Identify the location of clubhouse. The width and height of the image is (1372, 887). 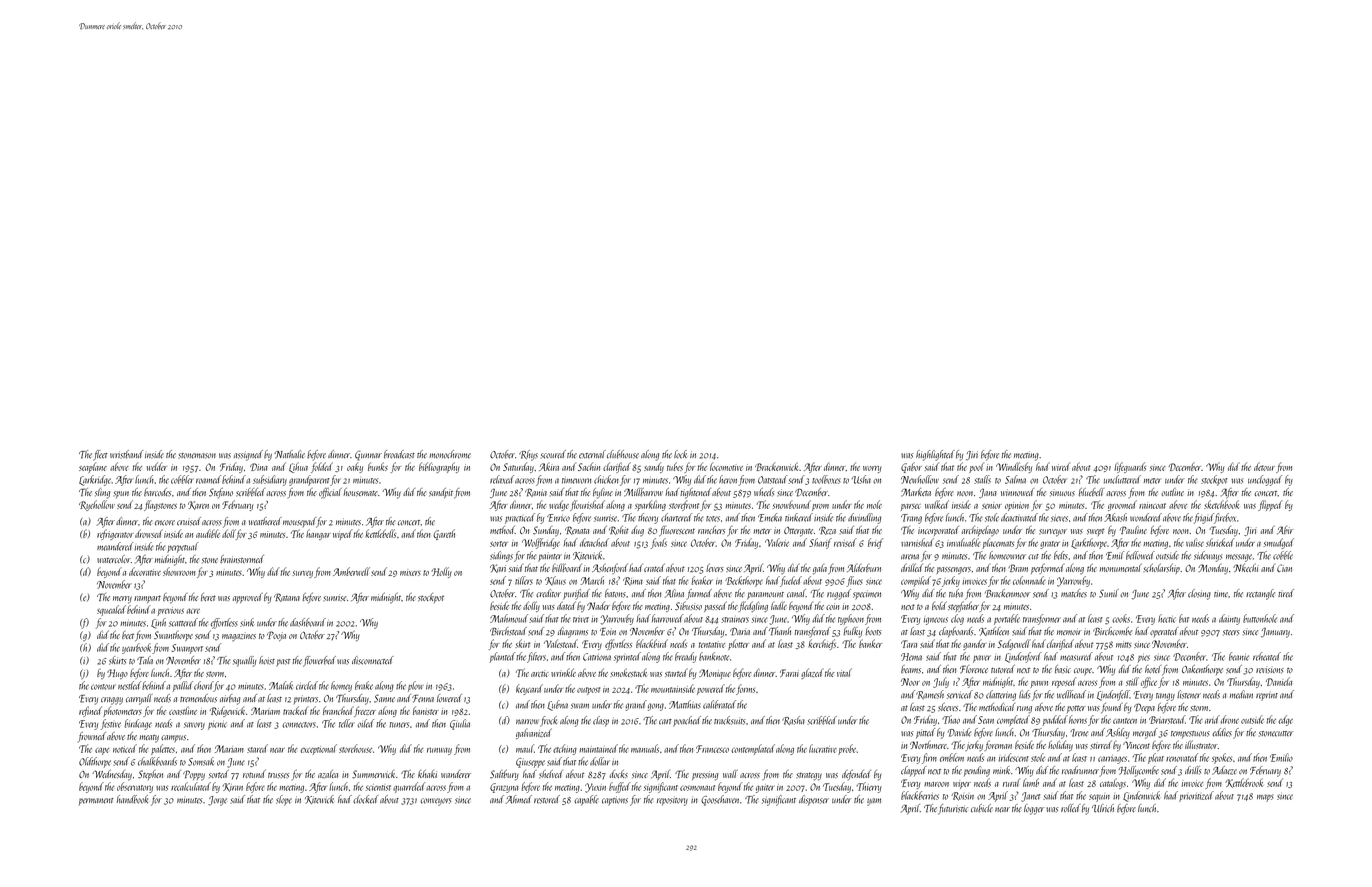
(623, 454).
